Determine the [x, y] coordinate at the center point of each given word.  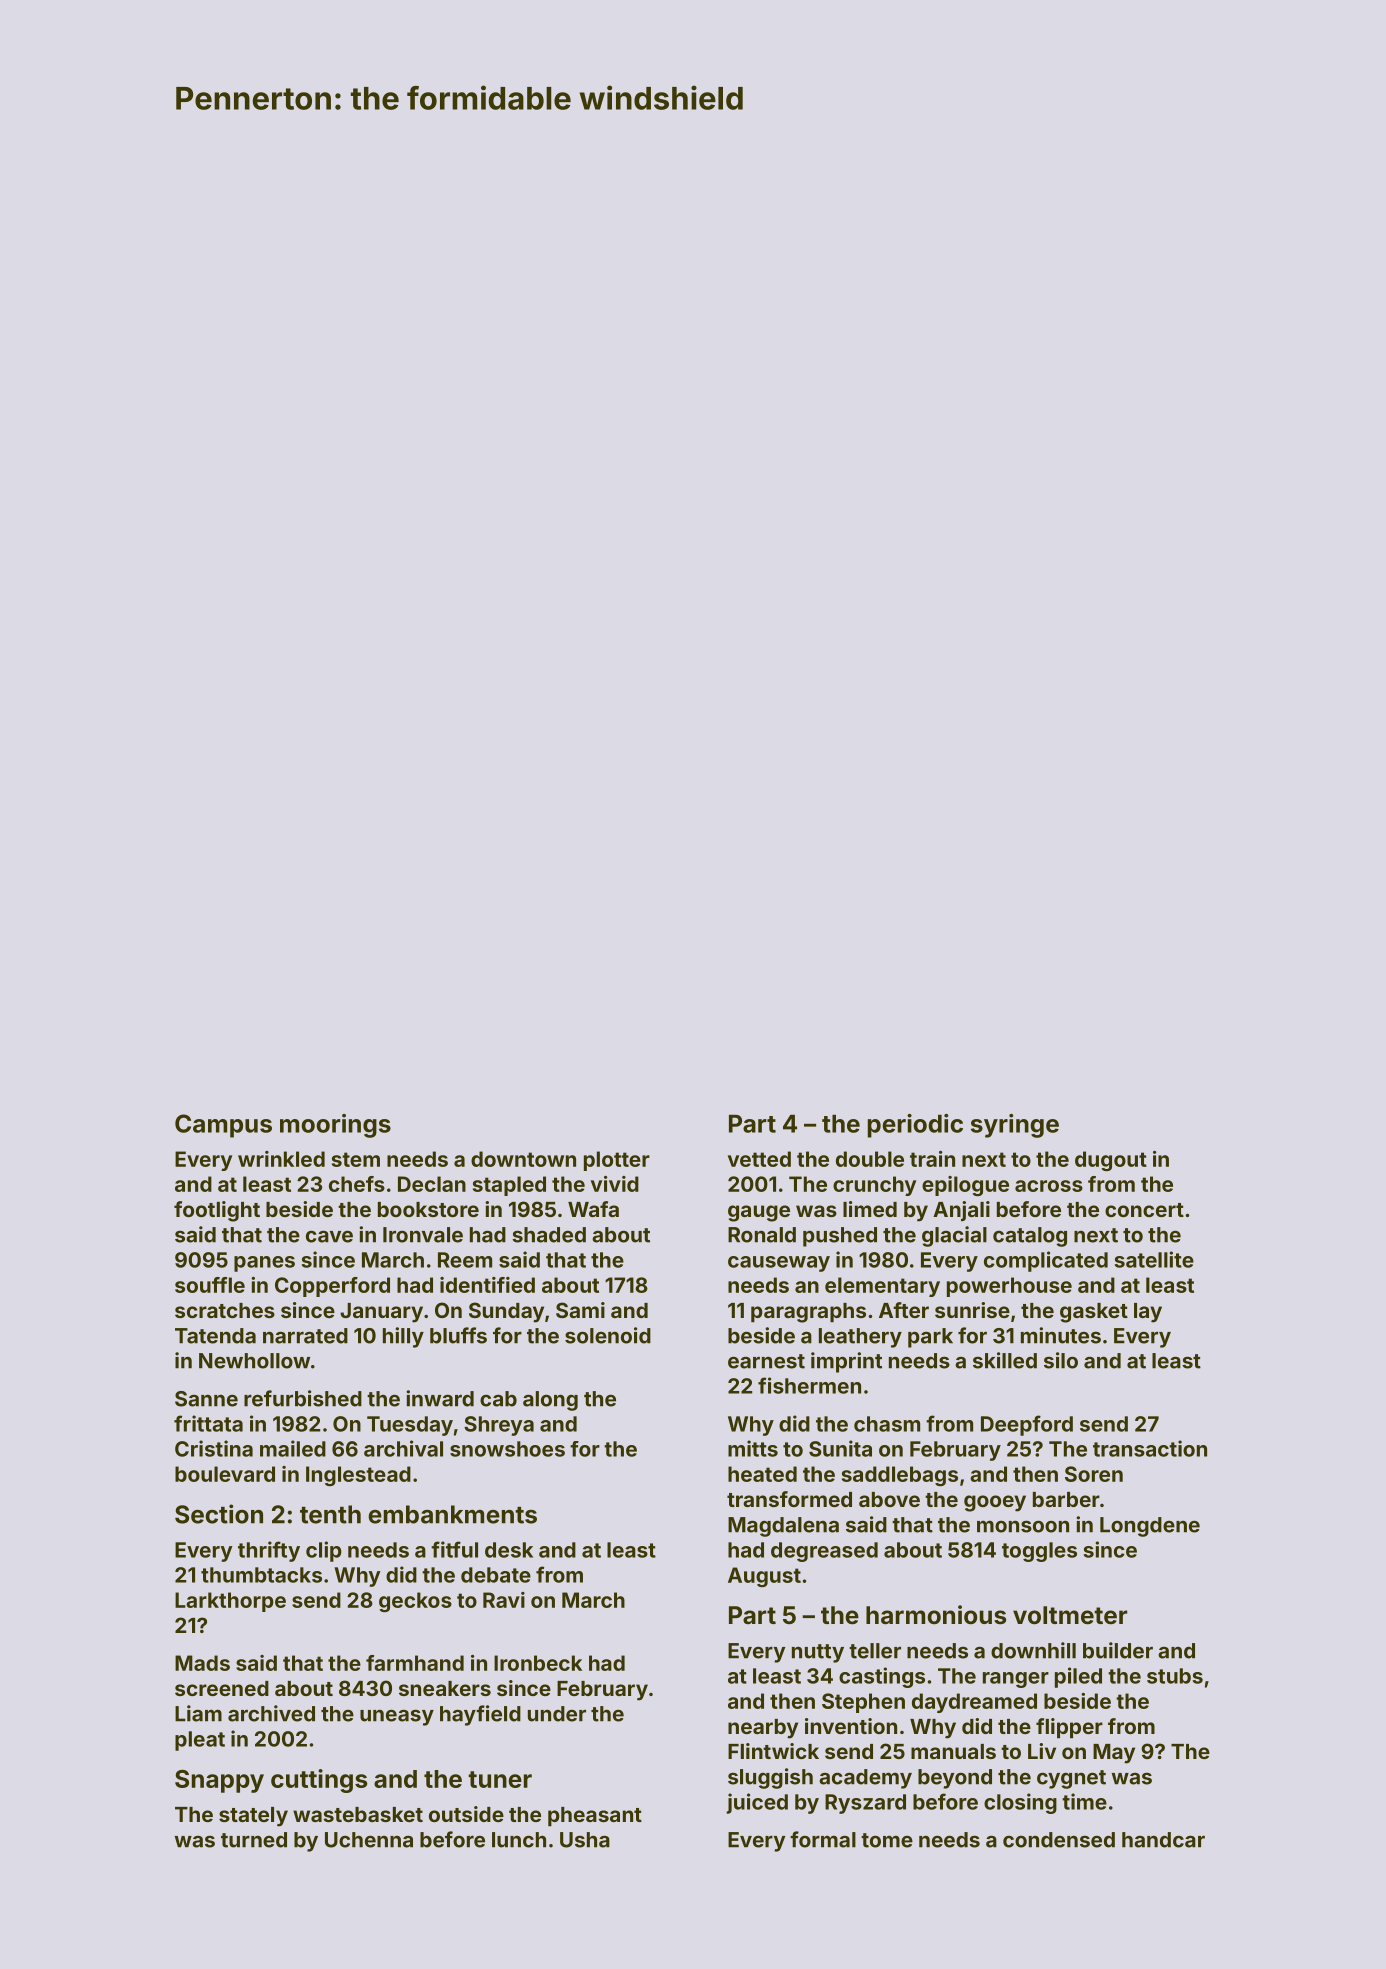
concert [1144, 1210]
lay [1148, 1313]
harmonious [936, 1615]
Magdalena [783, 1527]
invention [851, 1726]
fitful [454, 1549]
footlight [217, 1211]
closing [1020, 1803]
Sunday [506, 1312]
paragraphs [808, 1313]
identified [487, 1285]
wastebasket [358, 1814]
